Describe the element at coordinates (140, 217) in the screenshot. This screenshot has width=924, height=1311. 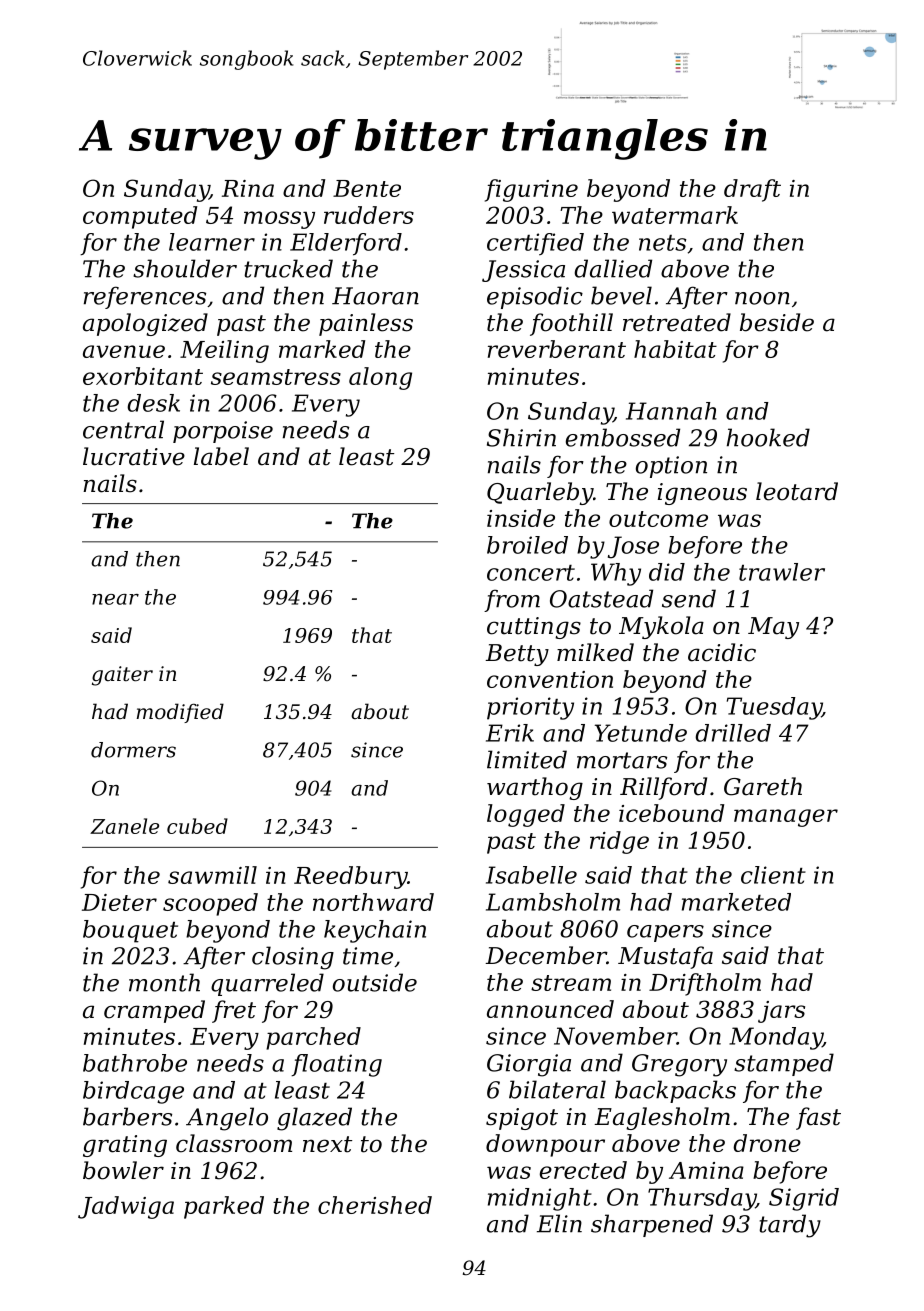
I see `computed` at that location.
